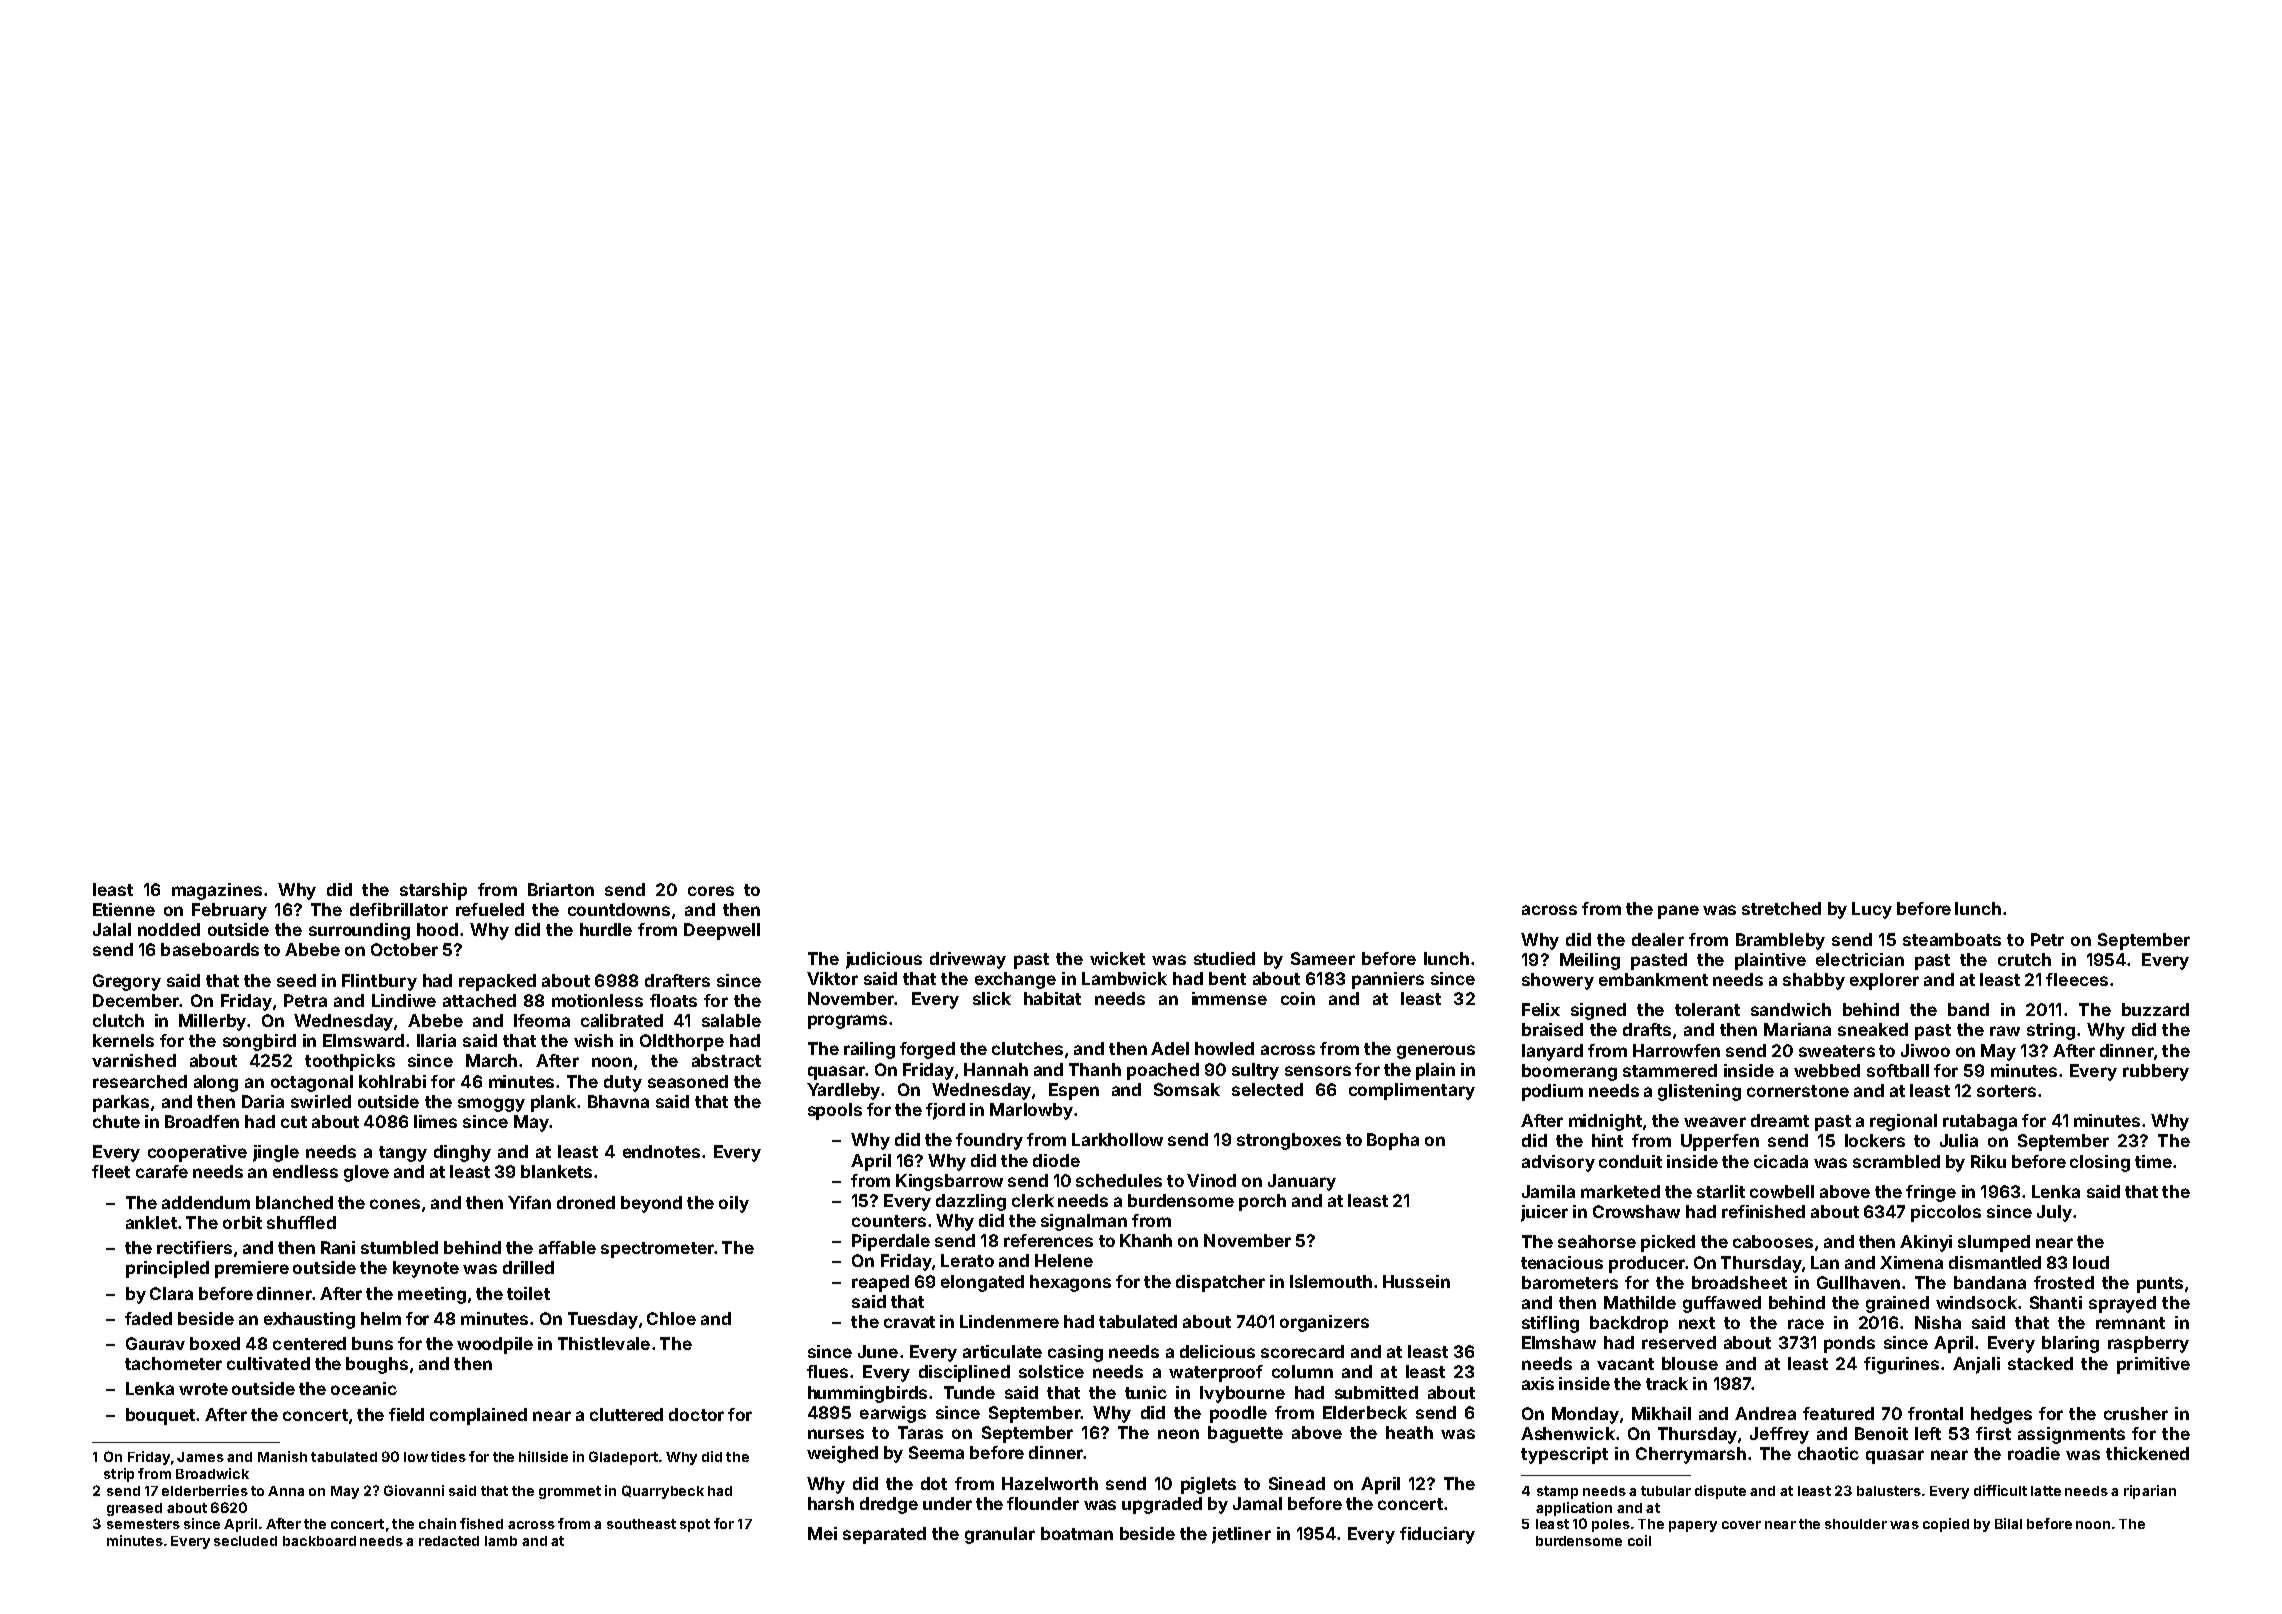 Image resolution: width=2282 pixels, height=1614 pixels. I want to click on Tunde, so click(969, 1392).
